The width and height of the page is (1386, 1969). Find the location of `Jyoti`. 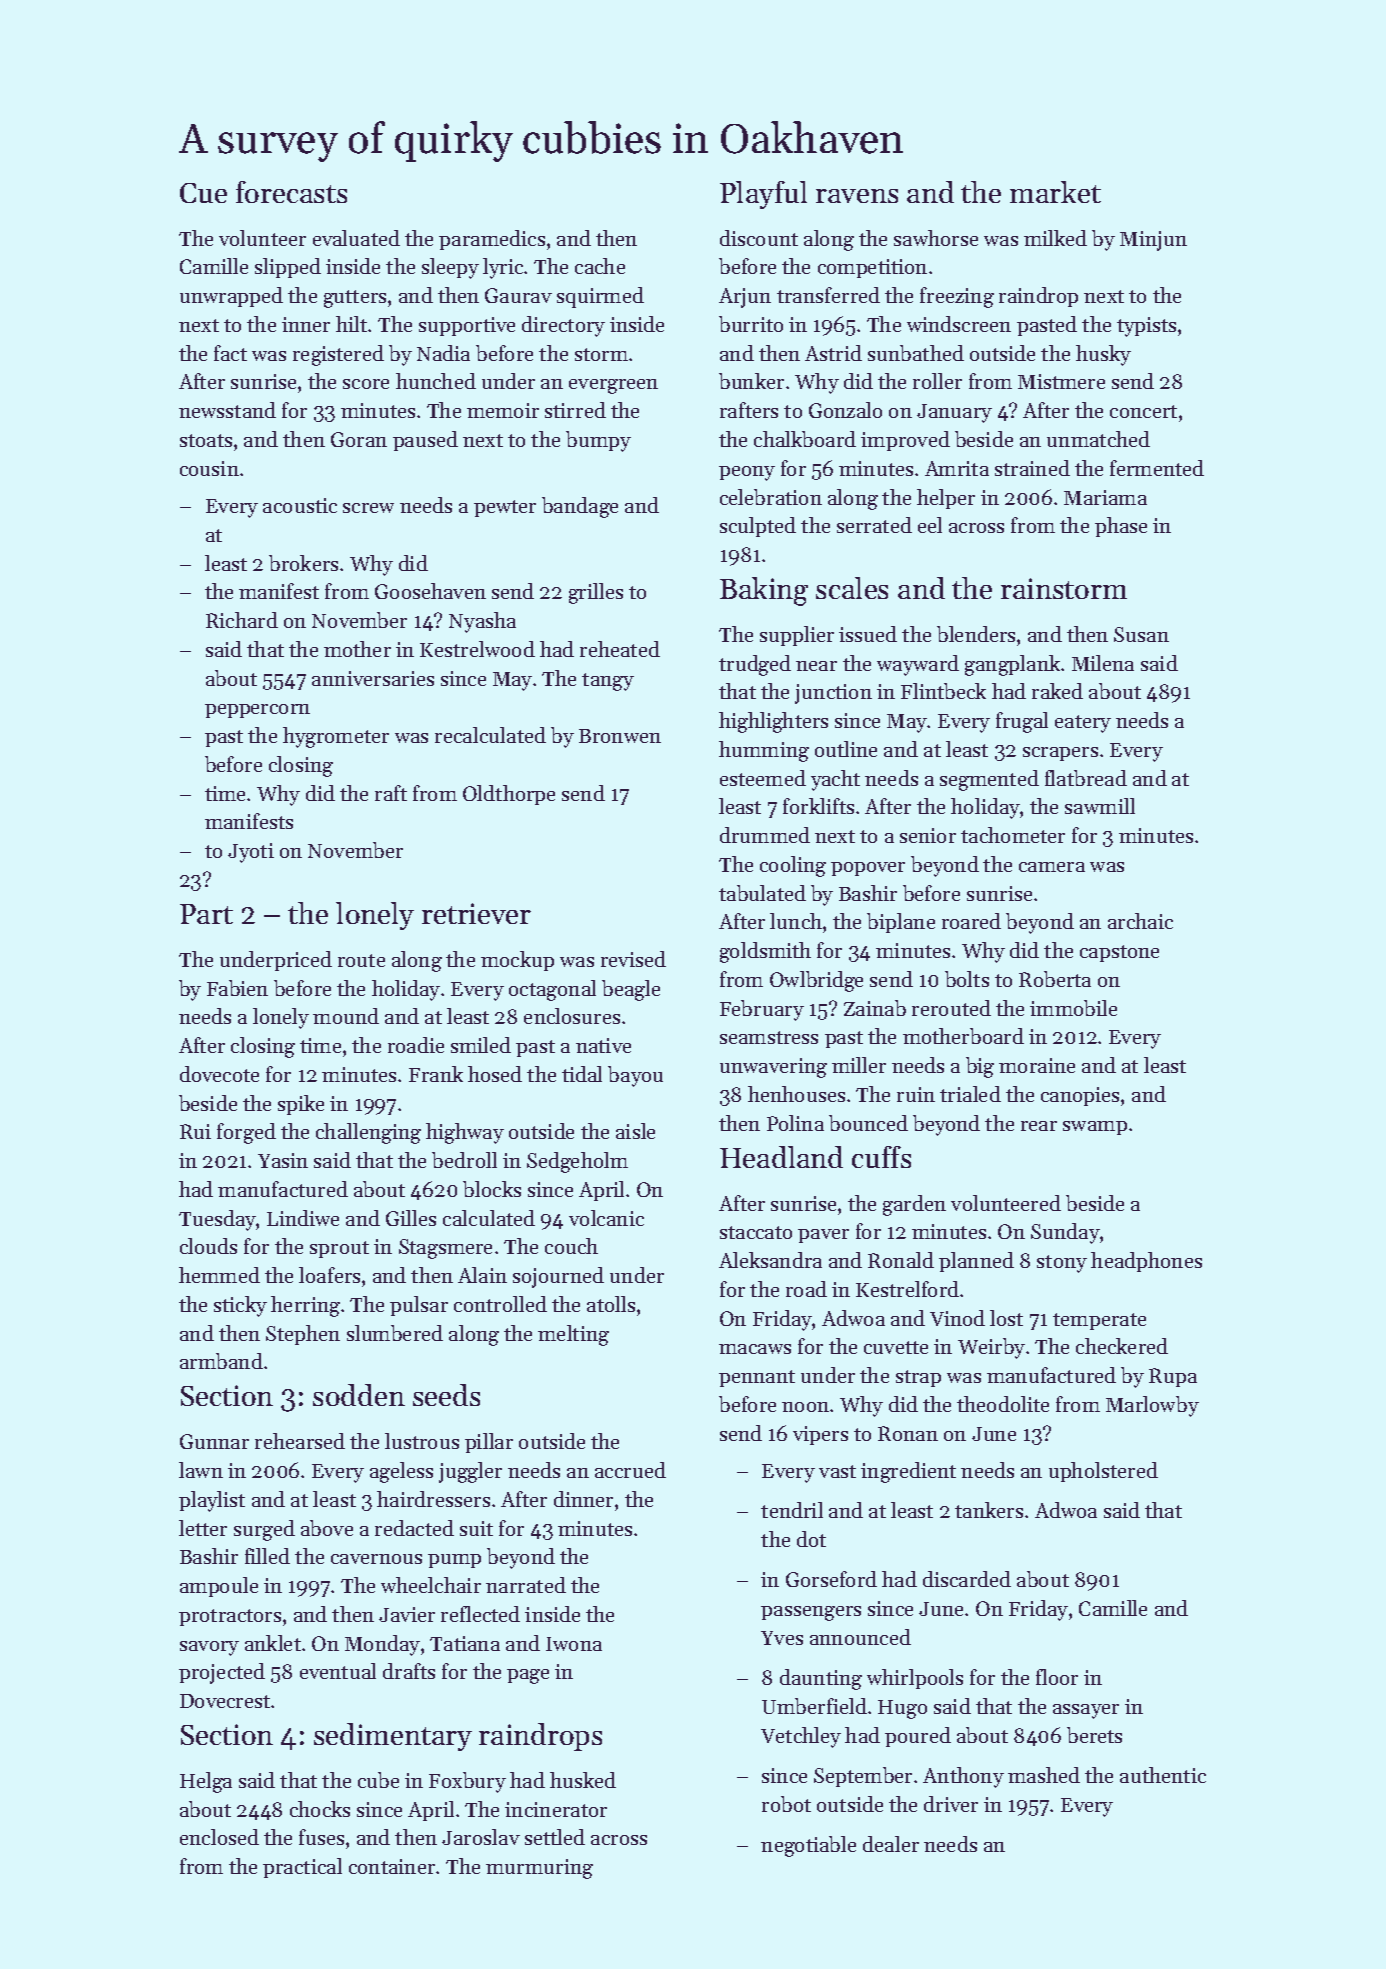

Jyoti is located at coordinates (251, 853).
